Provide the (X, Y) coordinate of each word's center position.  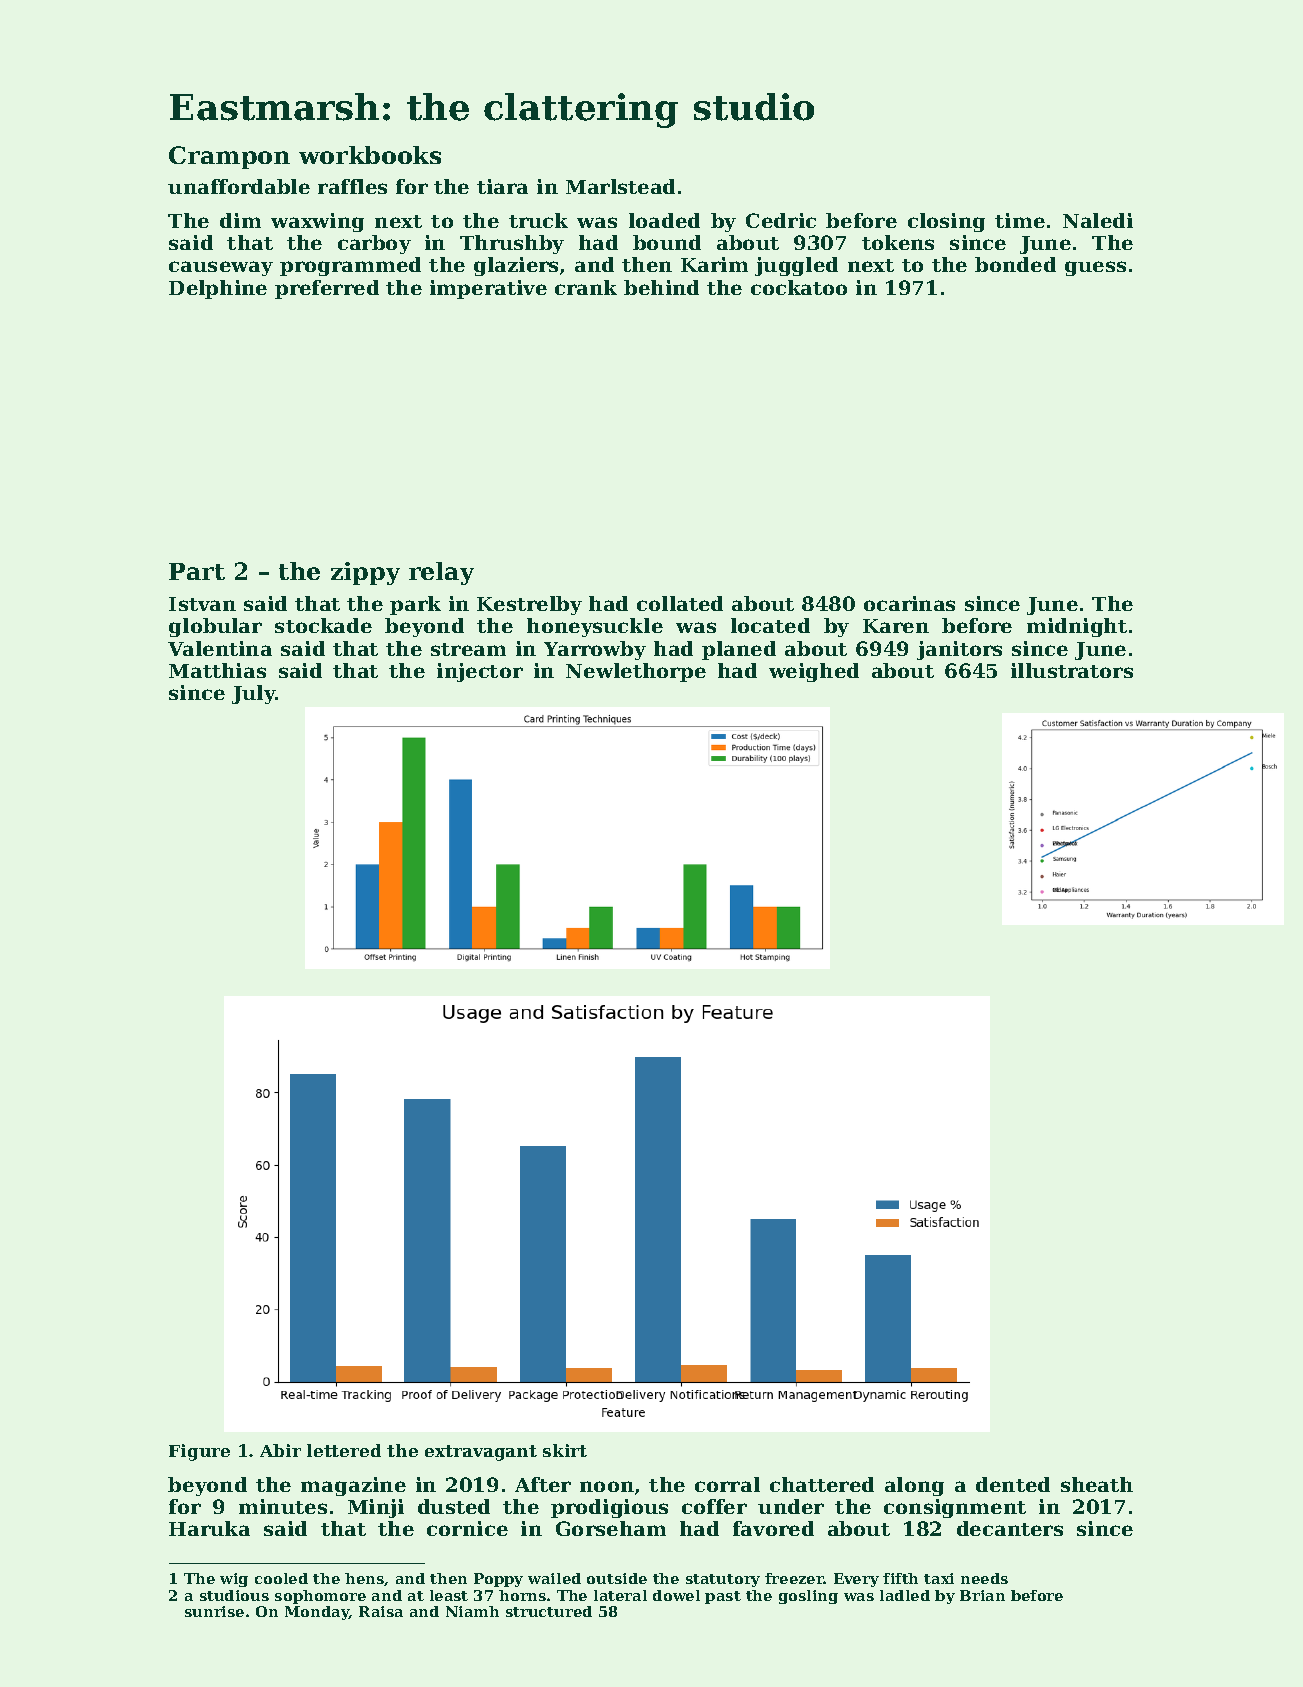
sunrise (214, 1611)
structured (549, 1611)
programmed (350, 266)
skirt (565, 1450)
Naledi (1098, 220)
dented (1013, 1484)
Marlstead (620, 186)
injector (480, 672)
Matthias (217, 670)
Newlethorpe (636, 672)
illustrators (1072, 670)
